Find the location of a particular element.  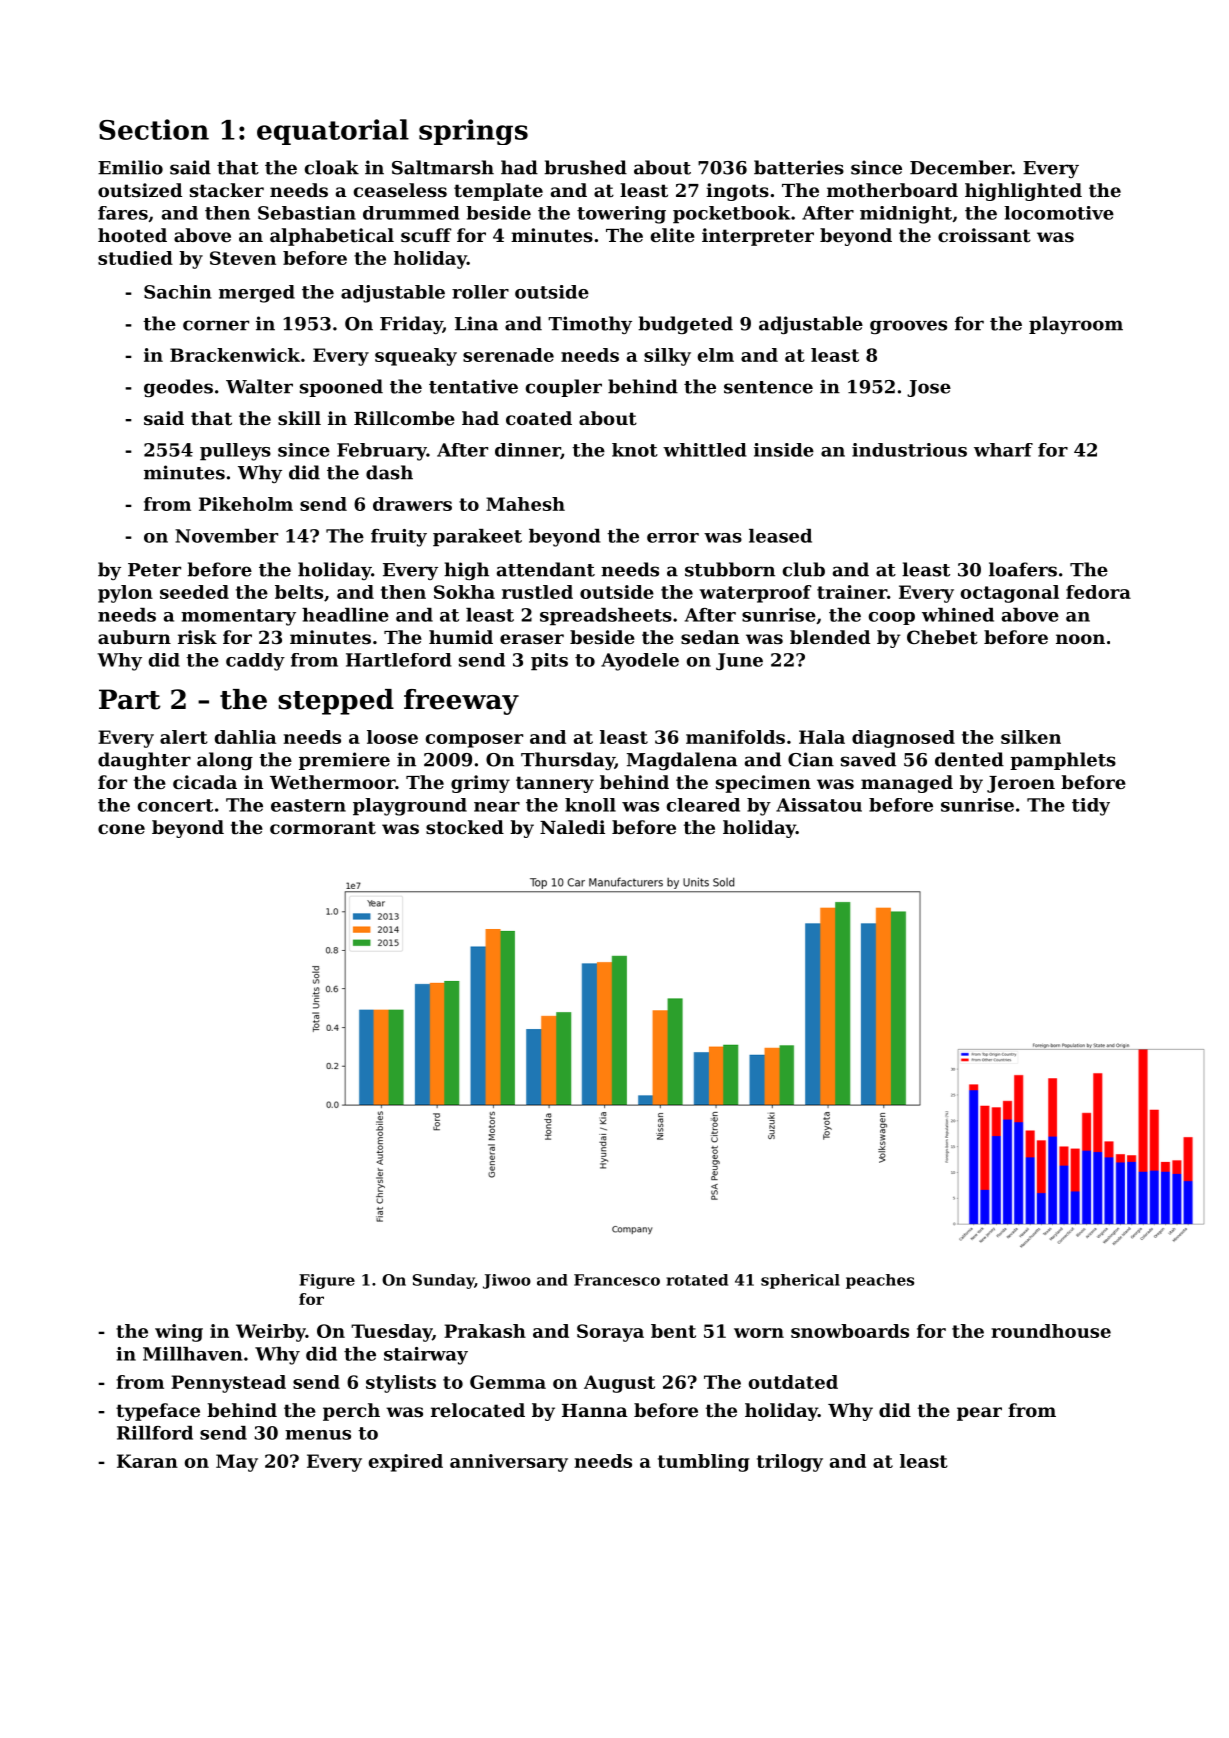

typeface is located at coordinates (158, 1412).
